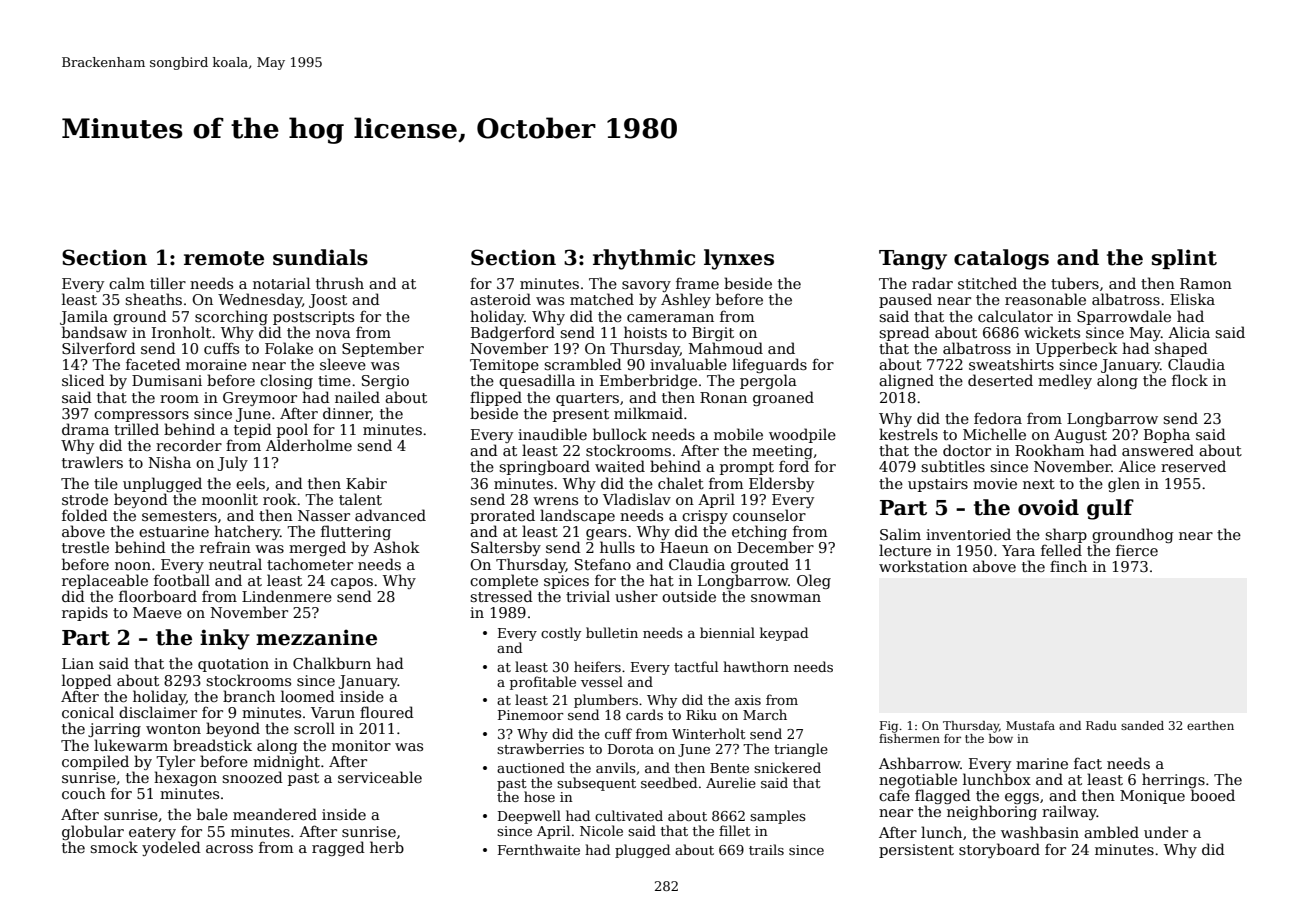 Image resolution: width=1308 pixels, height=924 pixels. What do you see at coordinates (1048, 507) in the image?
I see `ovoid` at bounding box center [1048, 507].
